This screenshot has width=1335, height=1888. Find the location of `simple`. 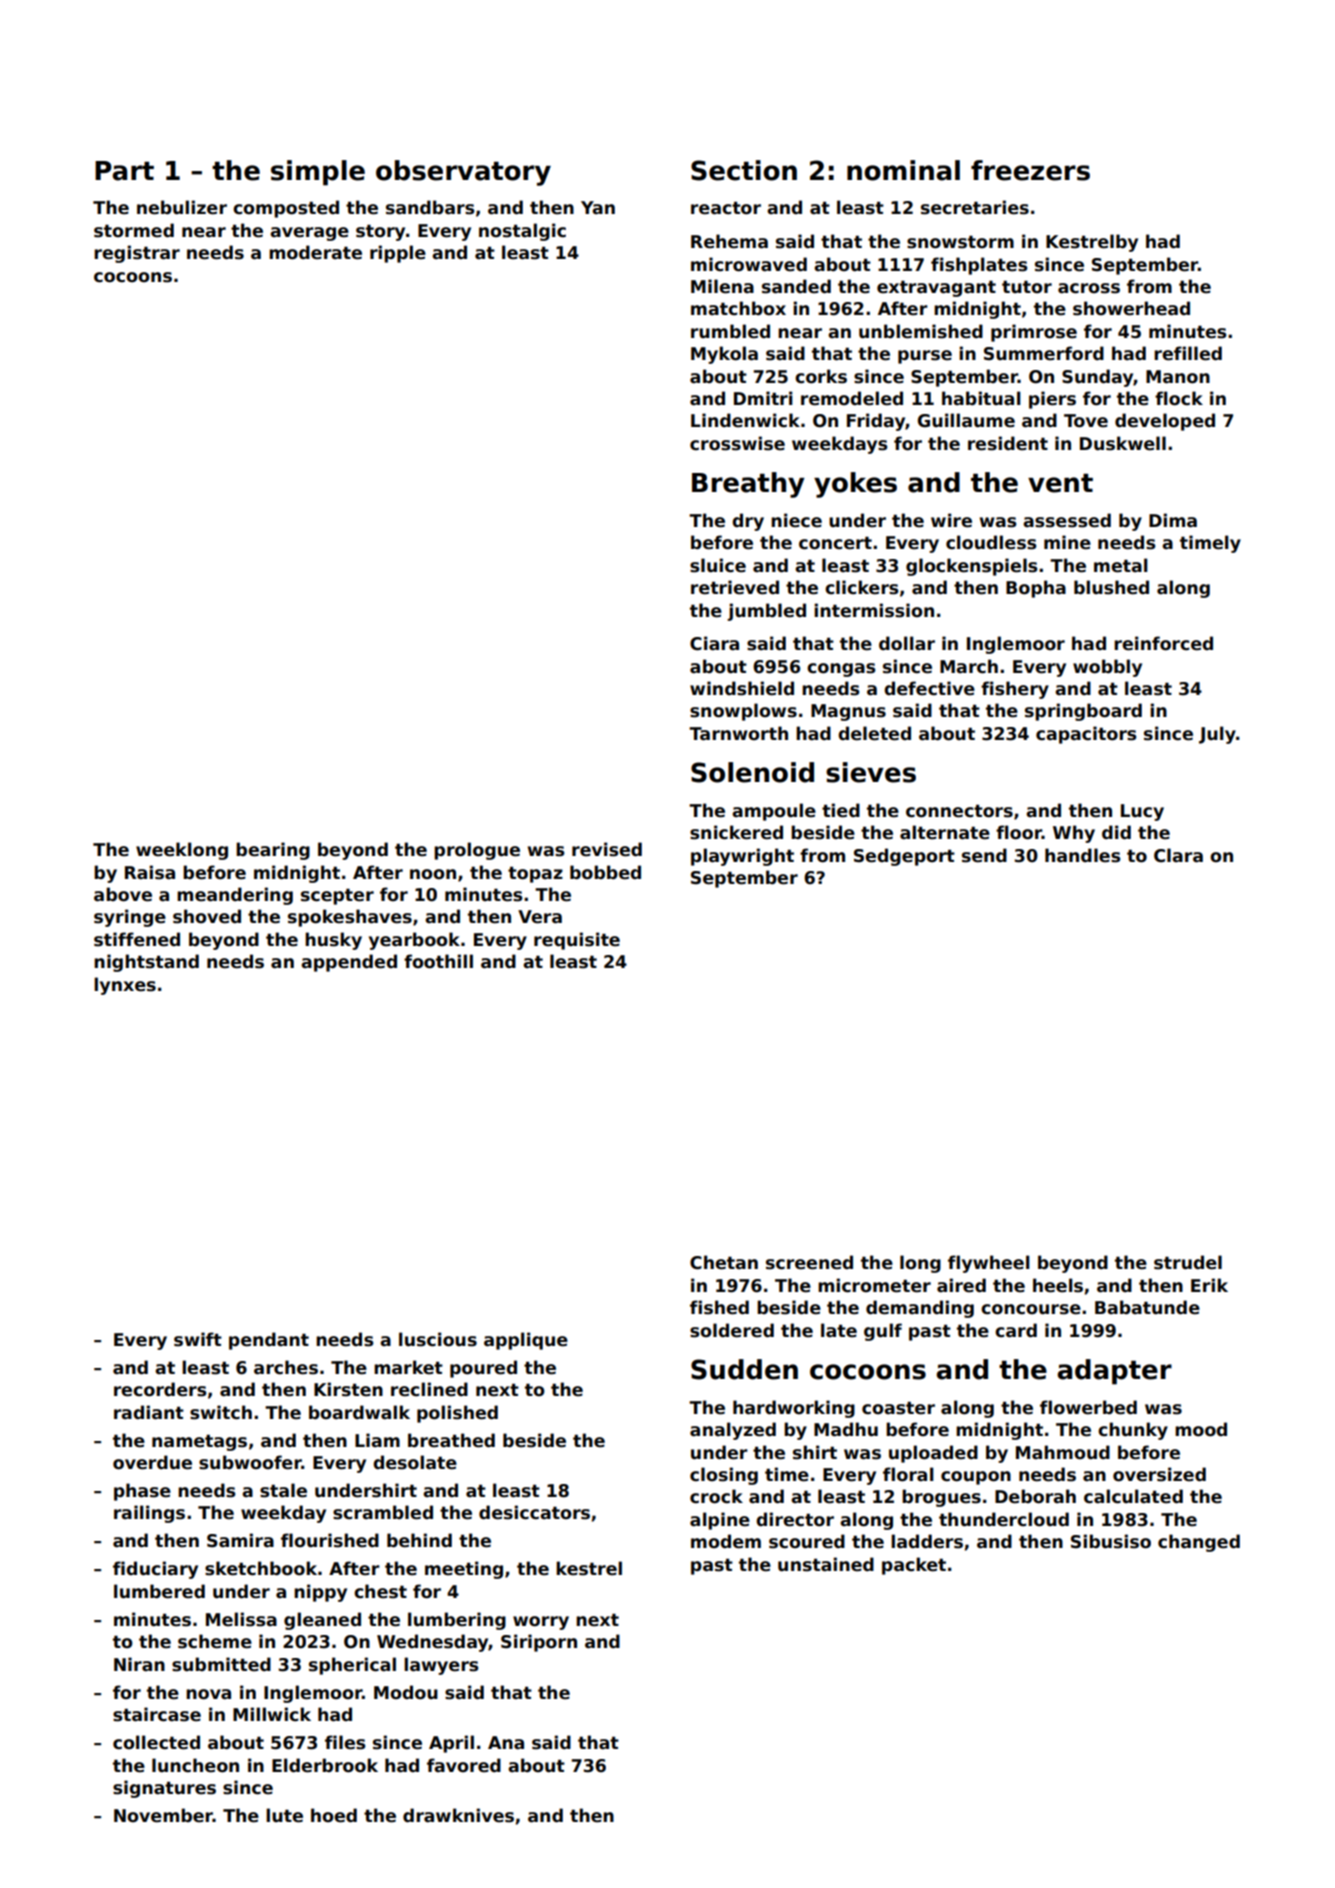

simple is located at coordinates (318, 173).
